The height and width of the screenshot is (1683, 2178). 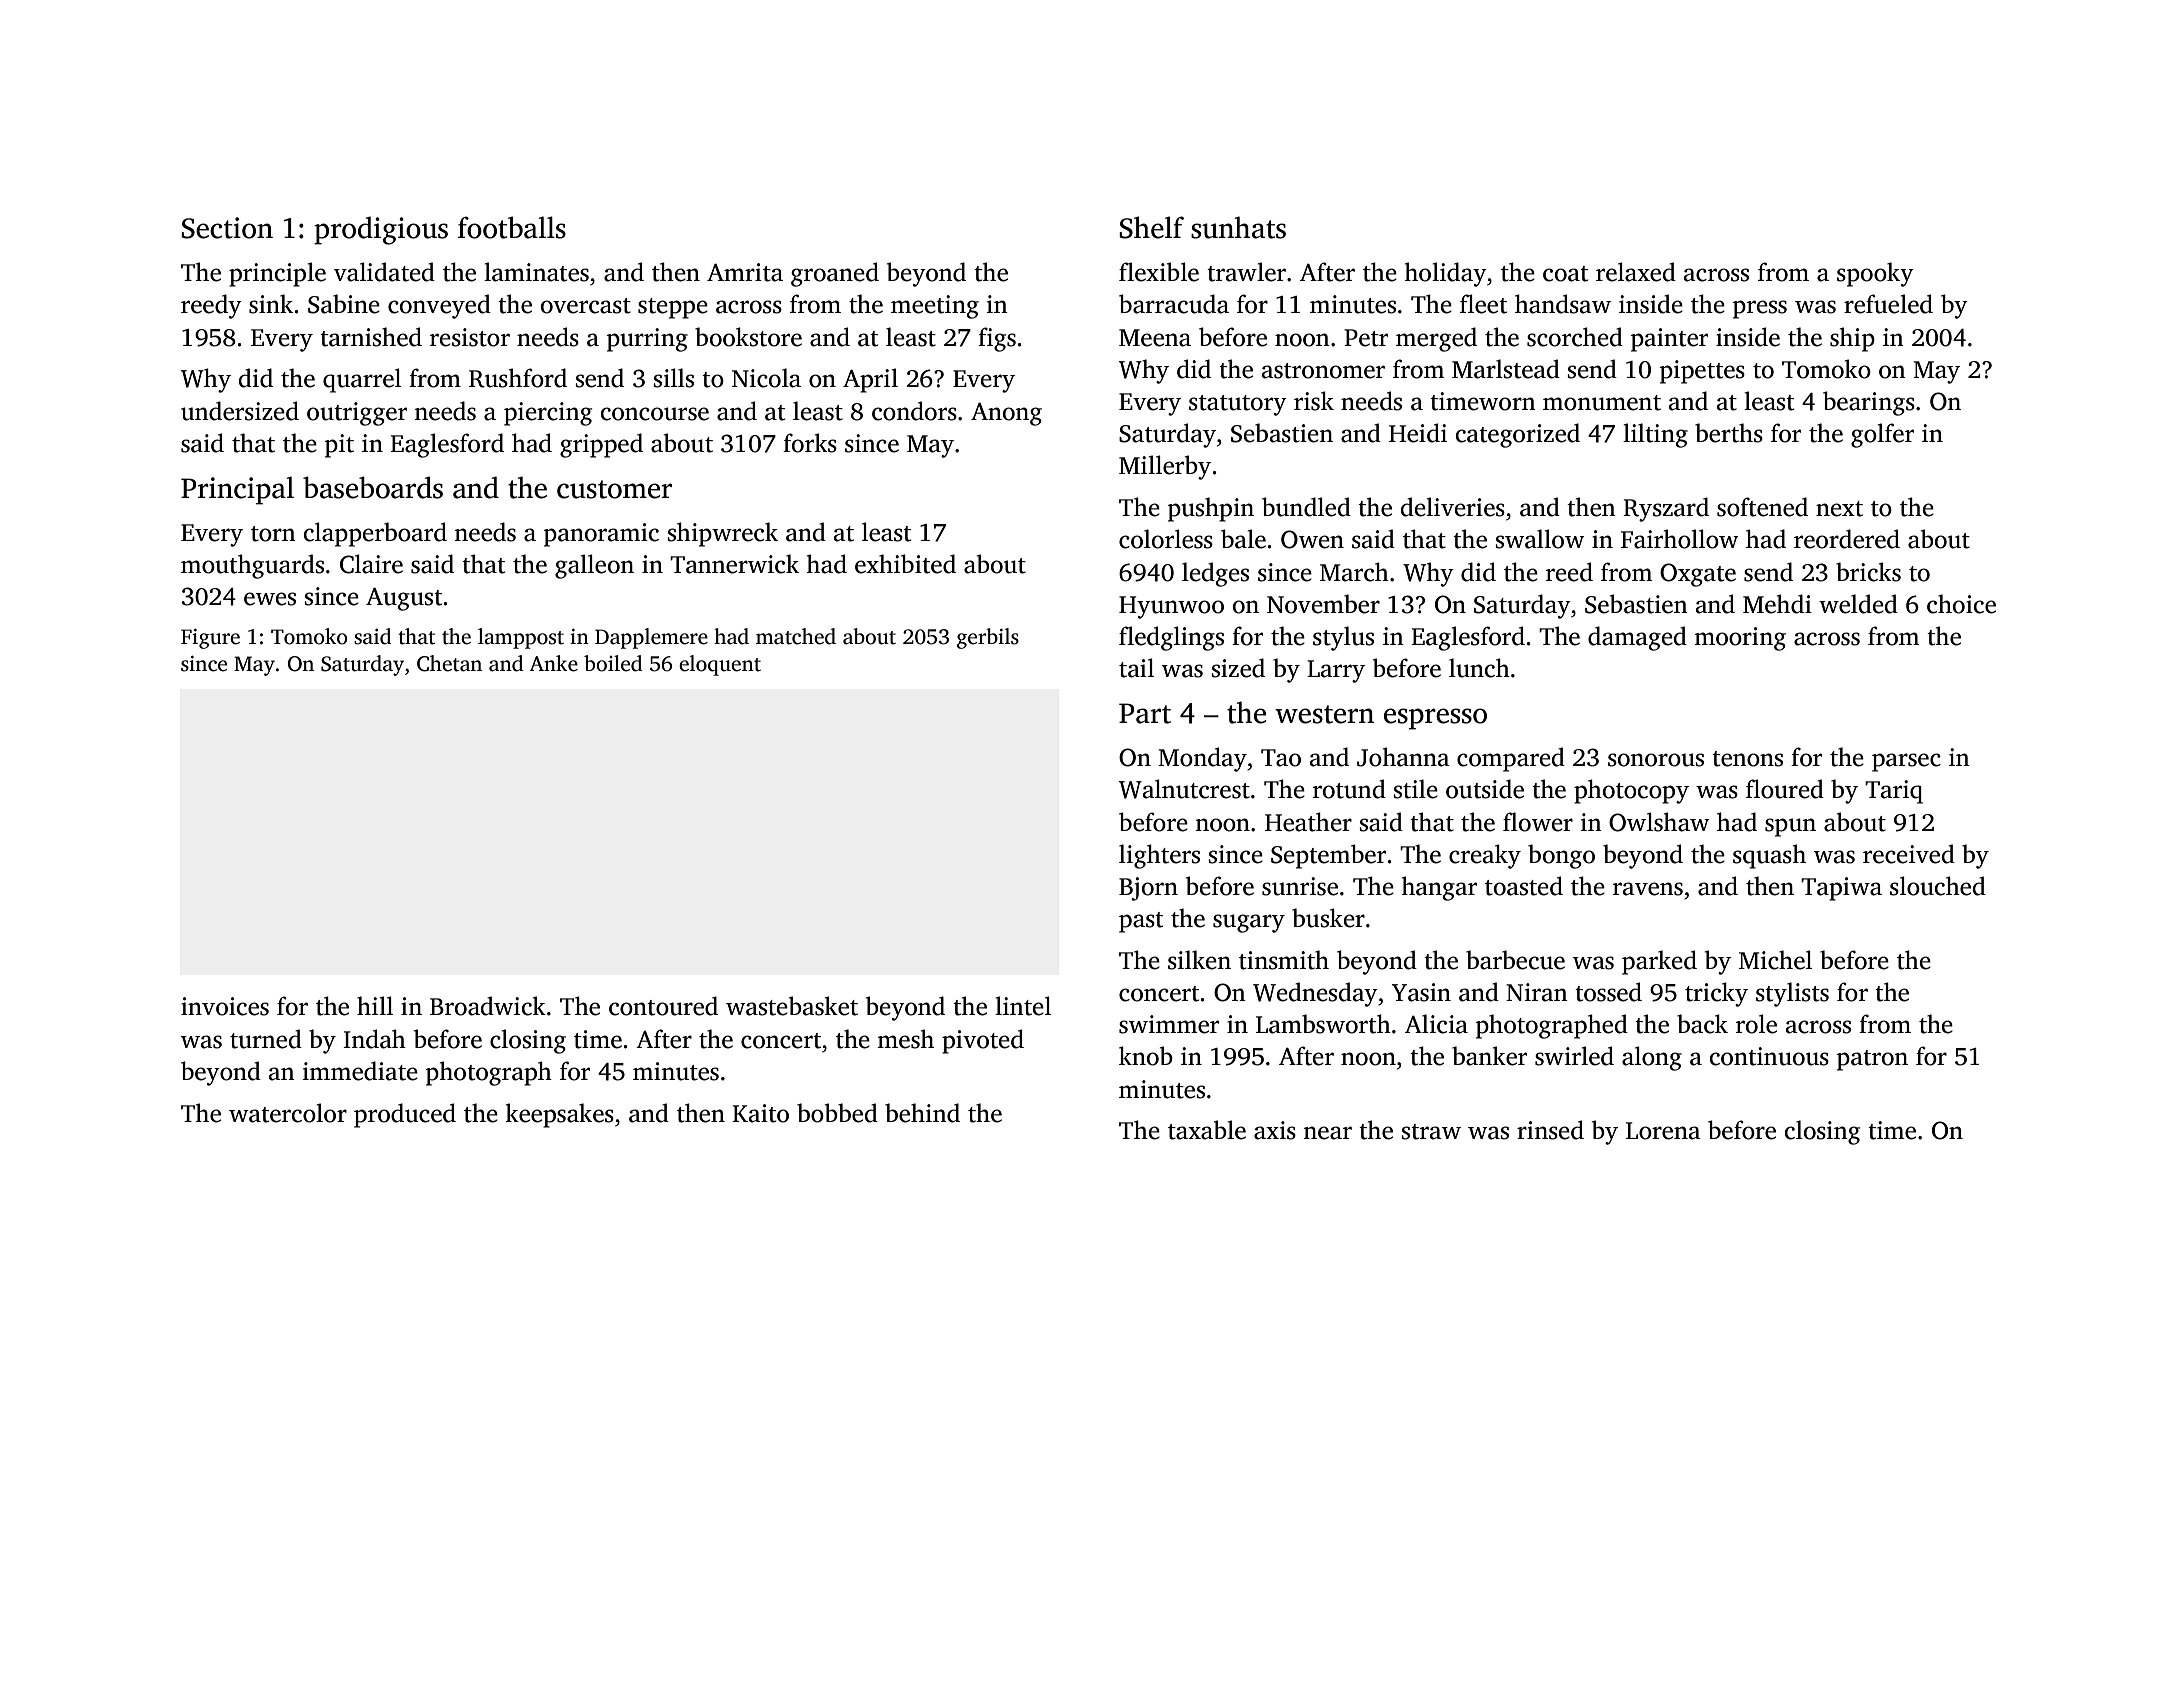 What do you see at coordinates (745, 272) in the screenshot?
I see `Amrita` at bounding box center [745, 272].
